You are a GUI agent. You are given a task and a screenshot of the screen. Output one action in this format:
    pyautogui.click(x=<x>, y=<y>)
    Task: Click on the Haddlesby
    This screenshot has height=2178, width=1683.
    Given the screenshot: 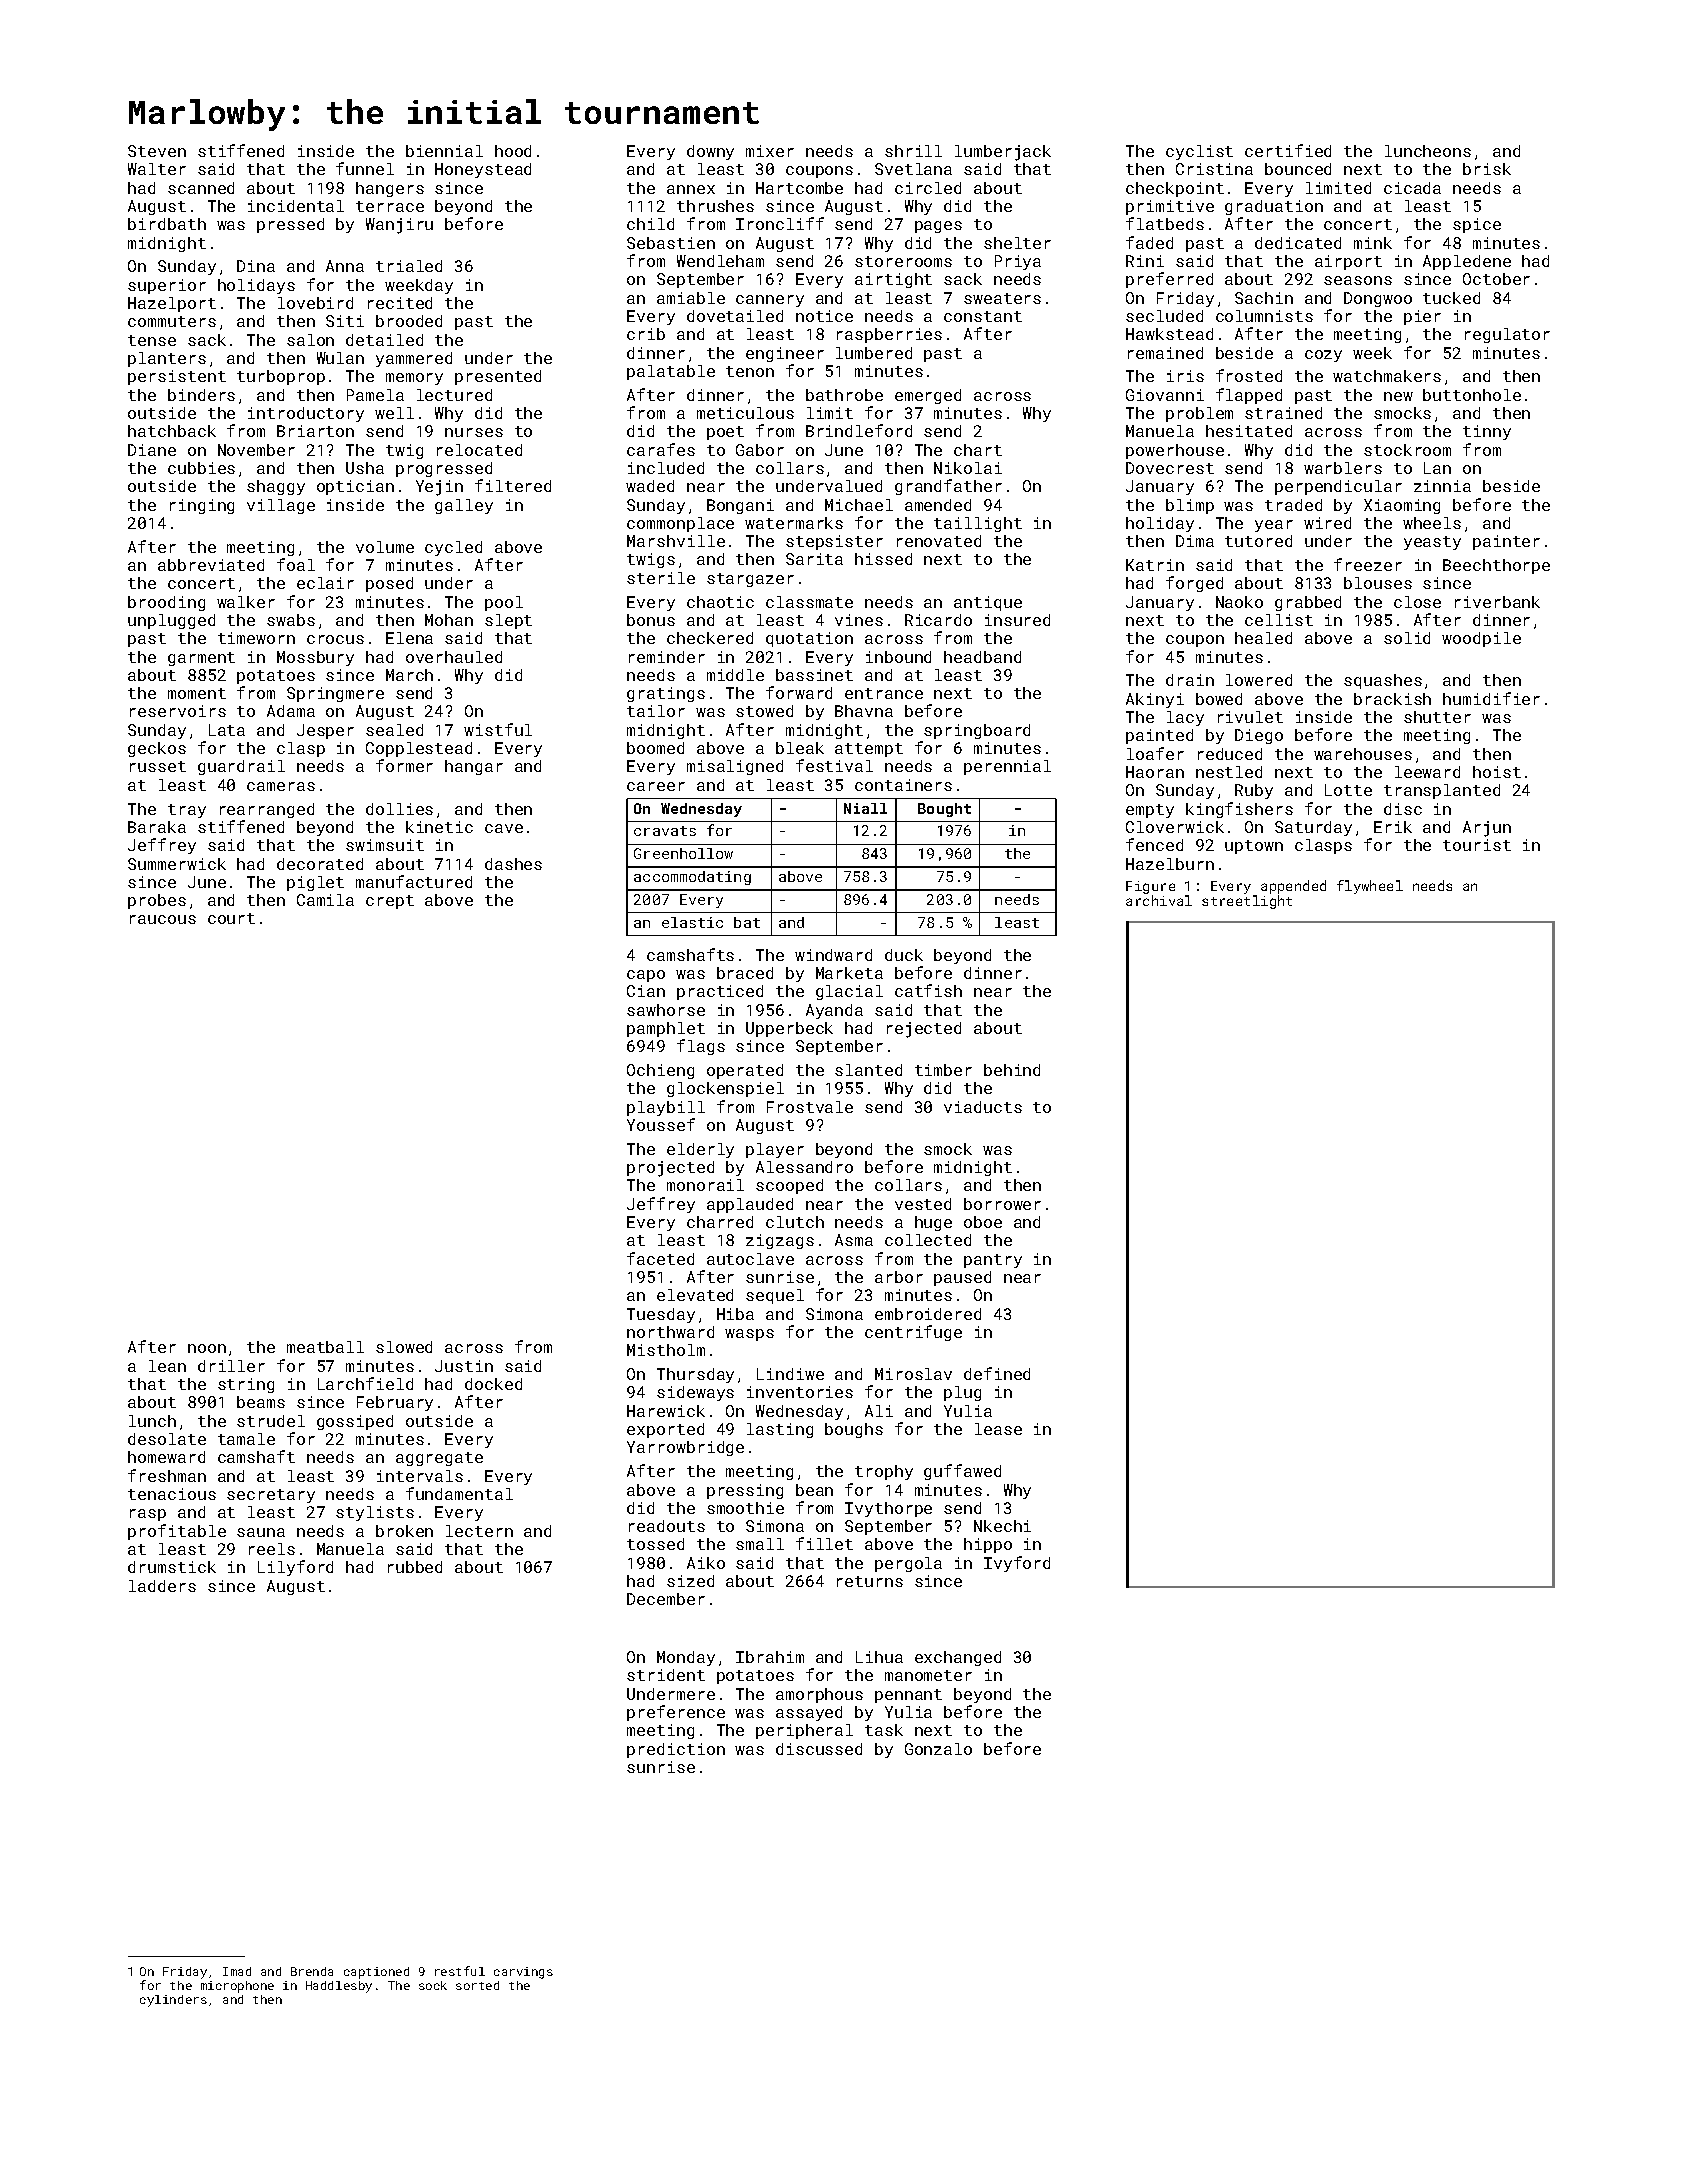 What is the action you would take?
    pyautogui.click(x=339, y=1987)
